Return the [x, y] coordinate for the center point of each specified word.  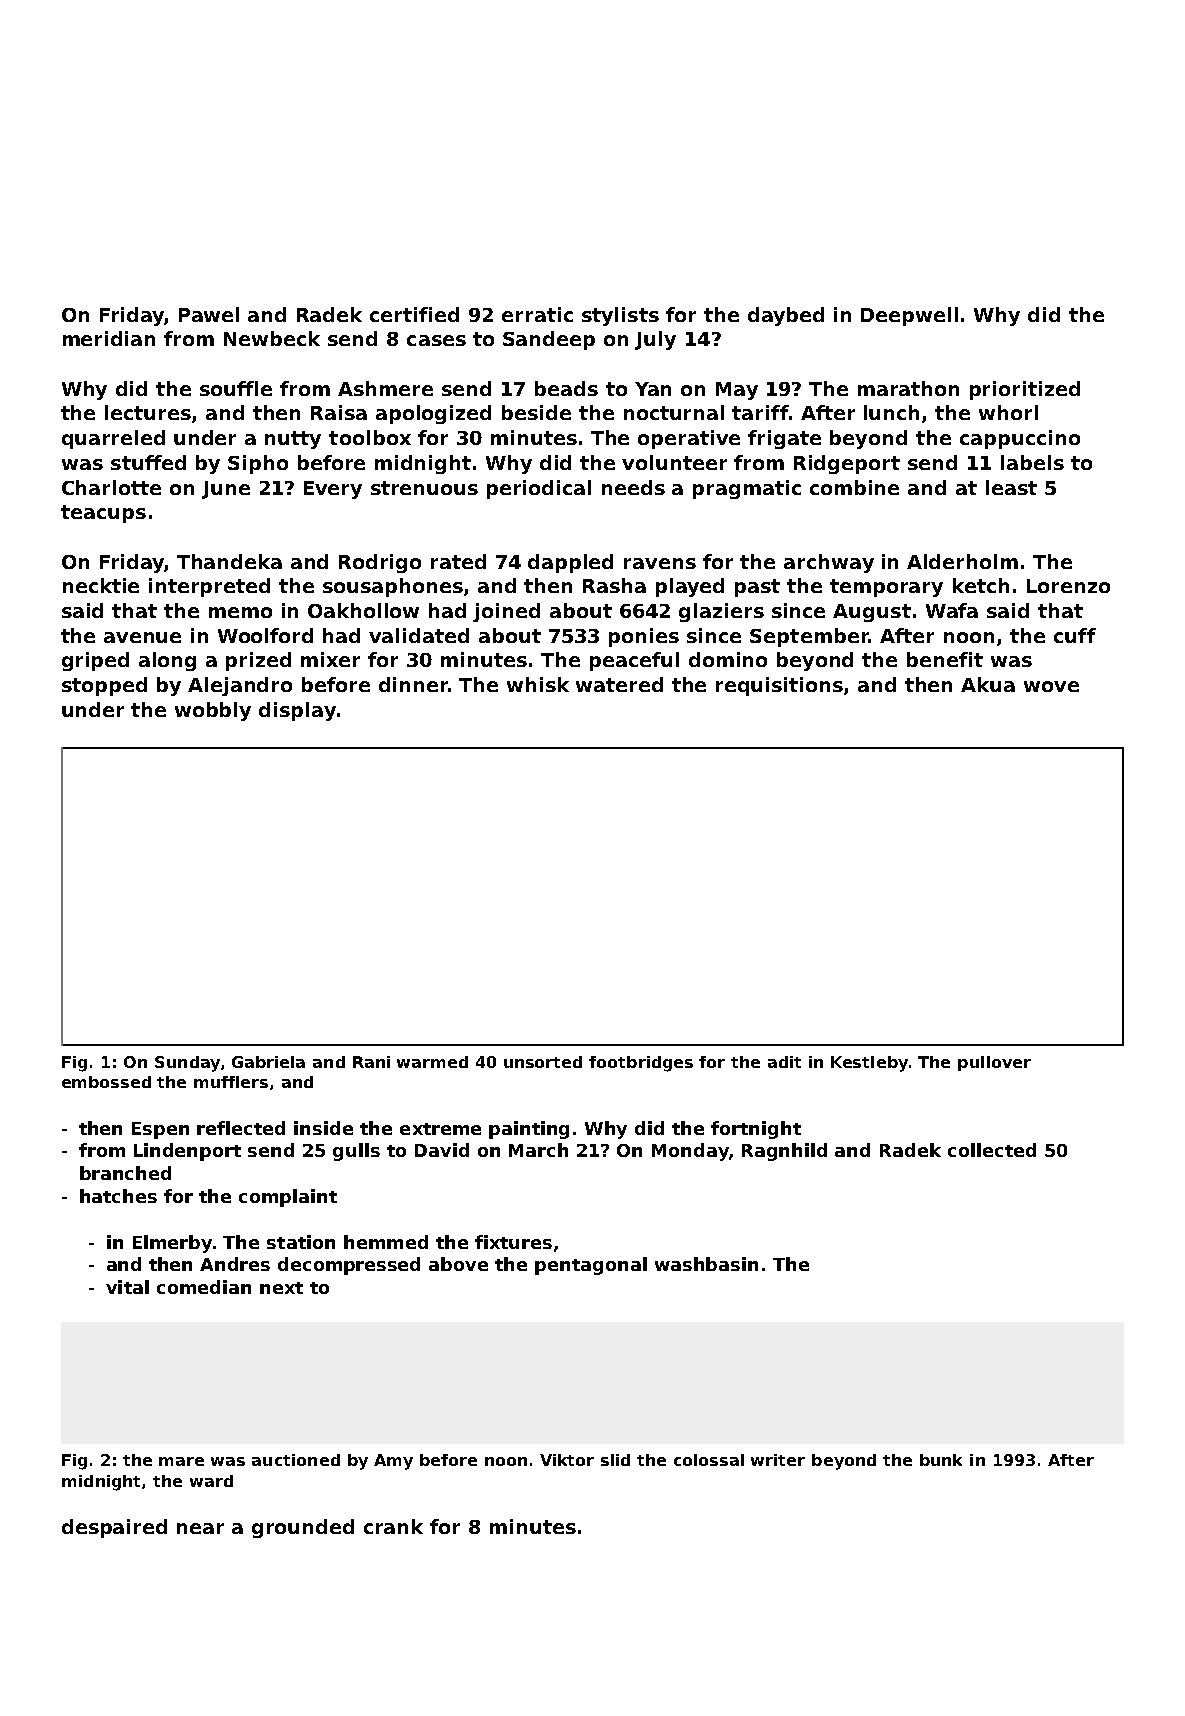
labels [1032, 462]
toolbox [370, 437]
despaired [114, 1528]
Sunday [187, 1064]
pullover [994, 1063]
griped [95, 661]
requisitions [779, 686]
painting [529, 1130]
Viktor [567, 1460]
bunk [941, 1460]
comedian [204, 1287]
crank [393, 1526]
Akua [988, 684]
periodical [539, 489]
